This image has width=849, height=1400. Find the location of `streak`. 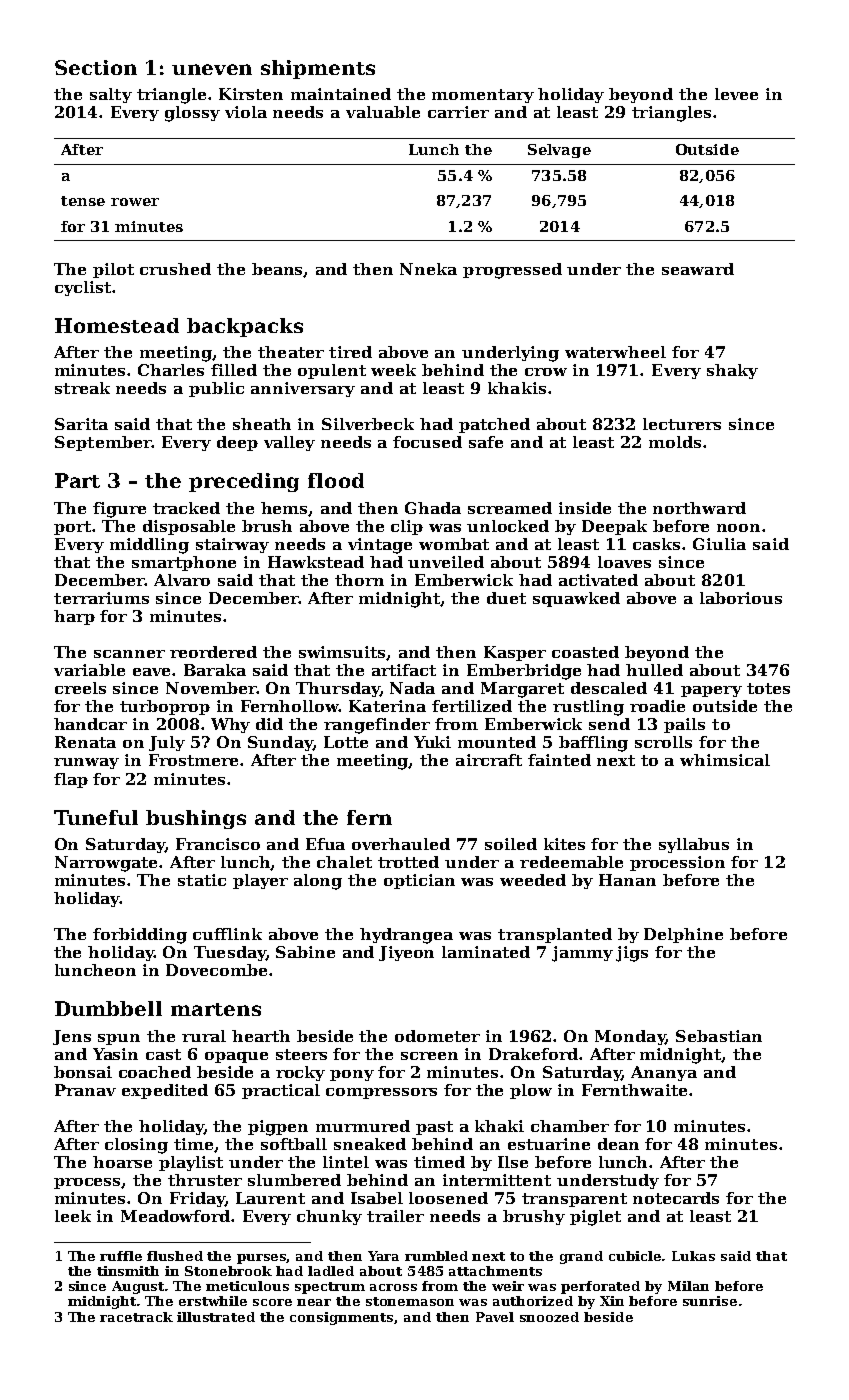

streak is located at coordinates (82, 388).
